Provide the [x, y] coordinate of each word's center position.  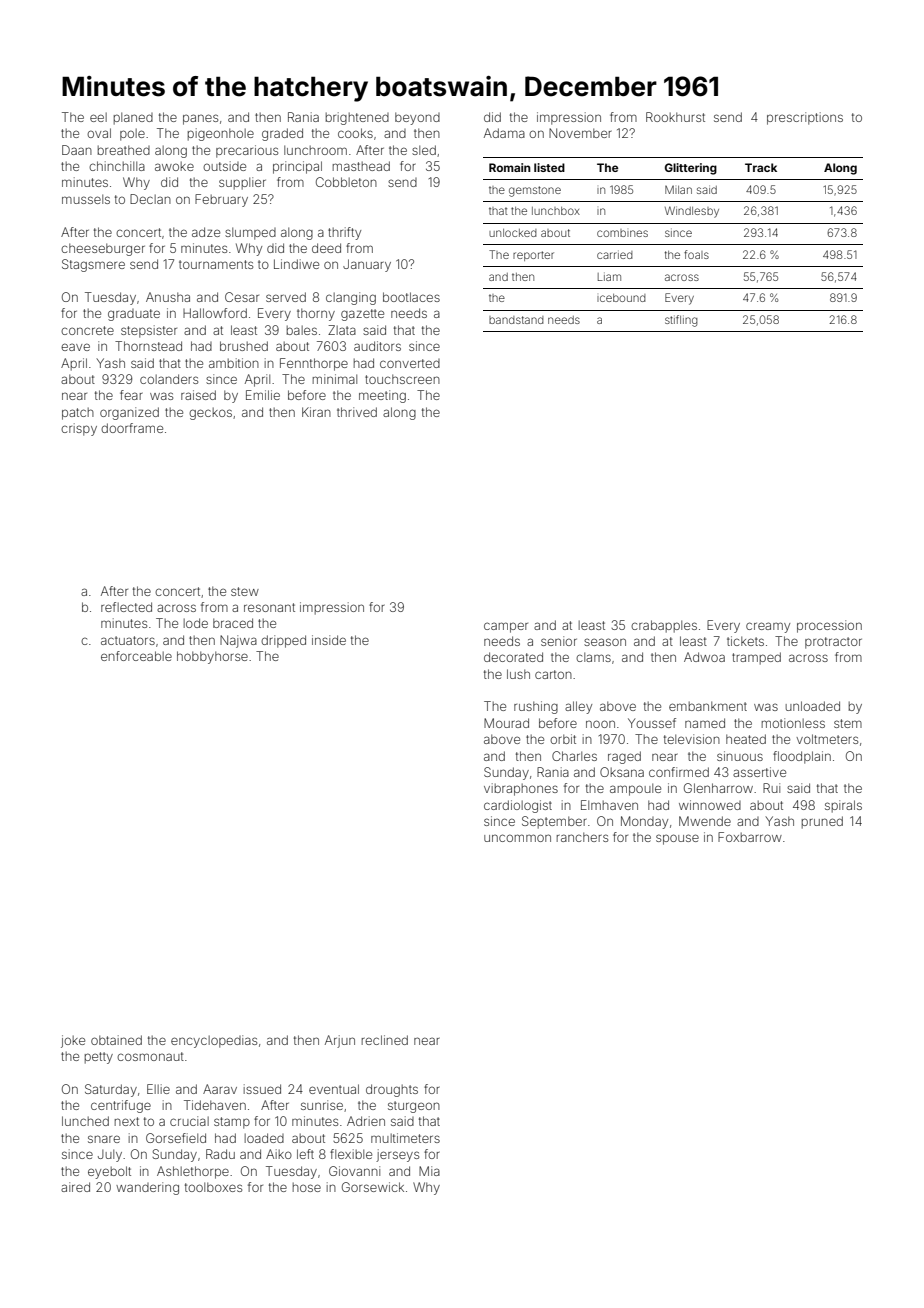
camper [506, 627]
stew [245, 591]
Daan [77, 150]
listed [549, 167]
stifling [681, 321]
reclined [385, 1040]
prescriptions [805, 118]
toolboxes [213, 1187]
